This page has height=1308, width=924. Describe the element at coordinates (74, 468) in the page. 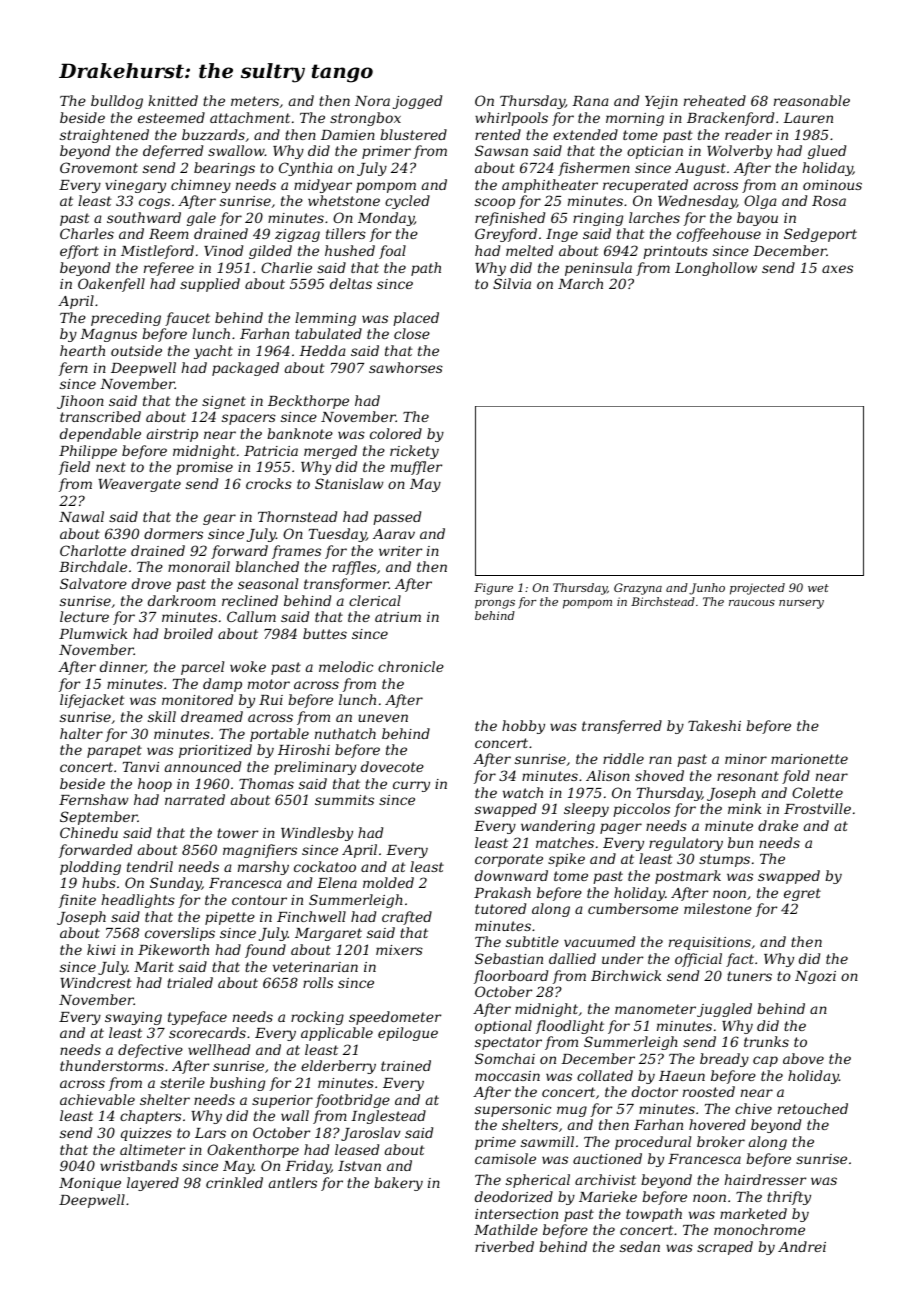

I see `field` at that location.
